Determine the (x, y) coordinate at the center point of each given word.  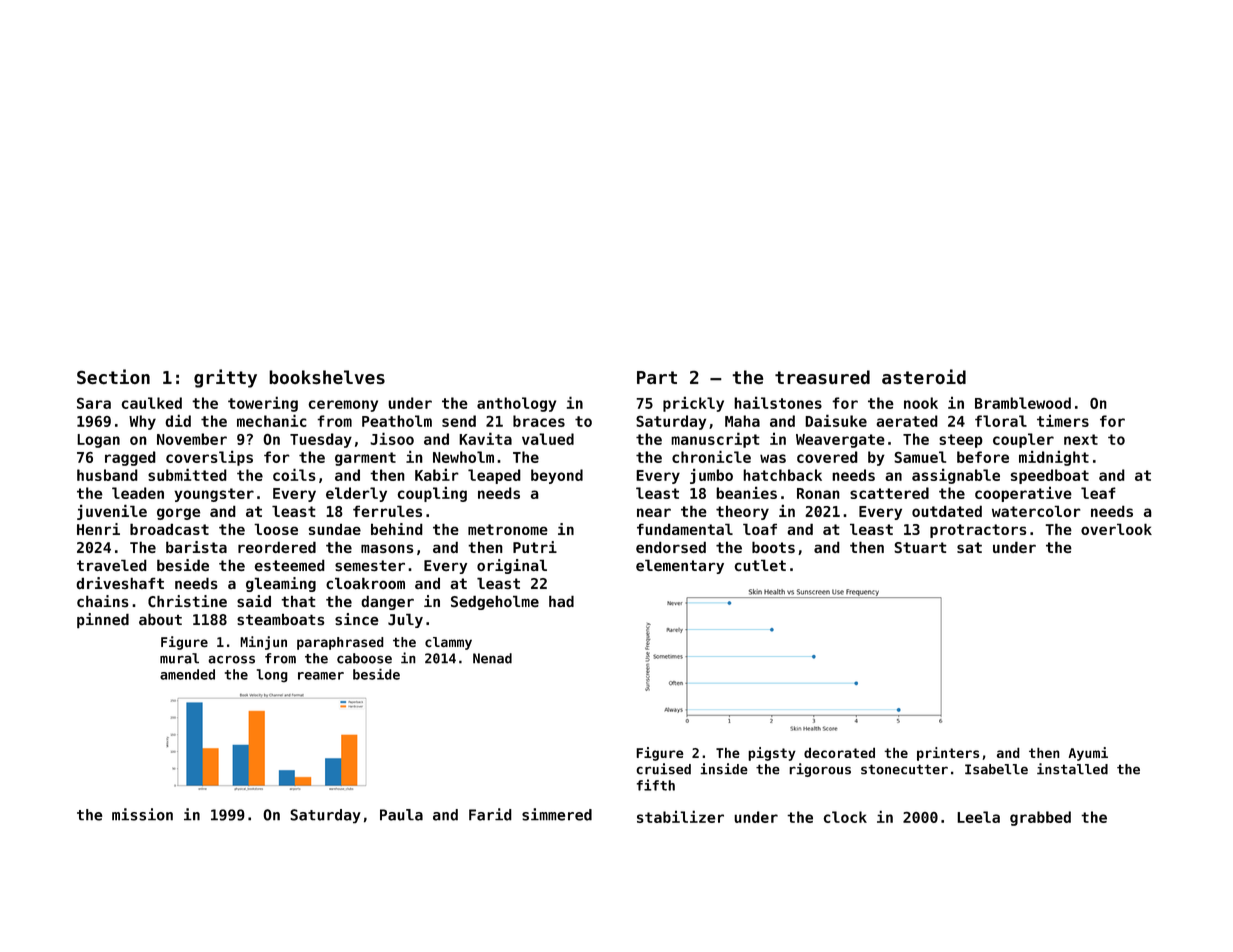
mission (142, 814)
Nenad (492, 658)
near (654, 512)
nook (921, 403)
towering (263, 404)
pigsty (772, 754)
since (357, 619)
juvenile (112, 512)
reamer (321, 676)
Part (657, 377)
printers (948, 754)
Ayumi (1088, 754)
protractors (978, 531)
